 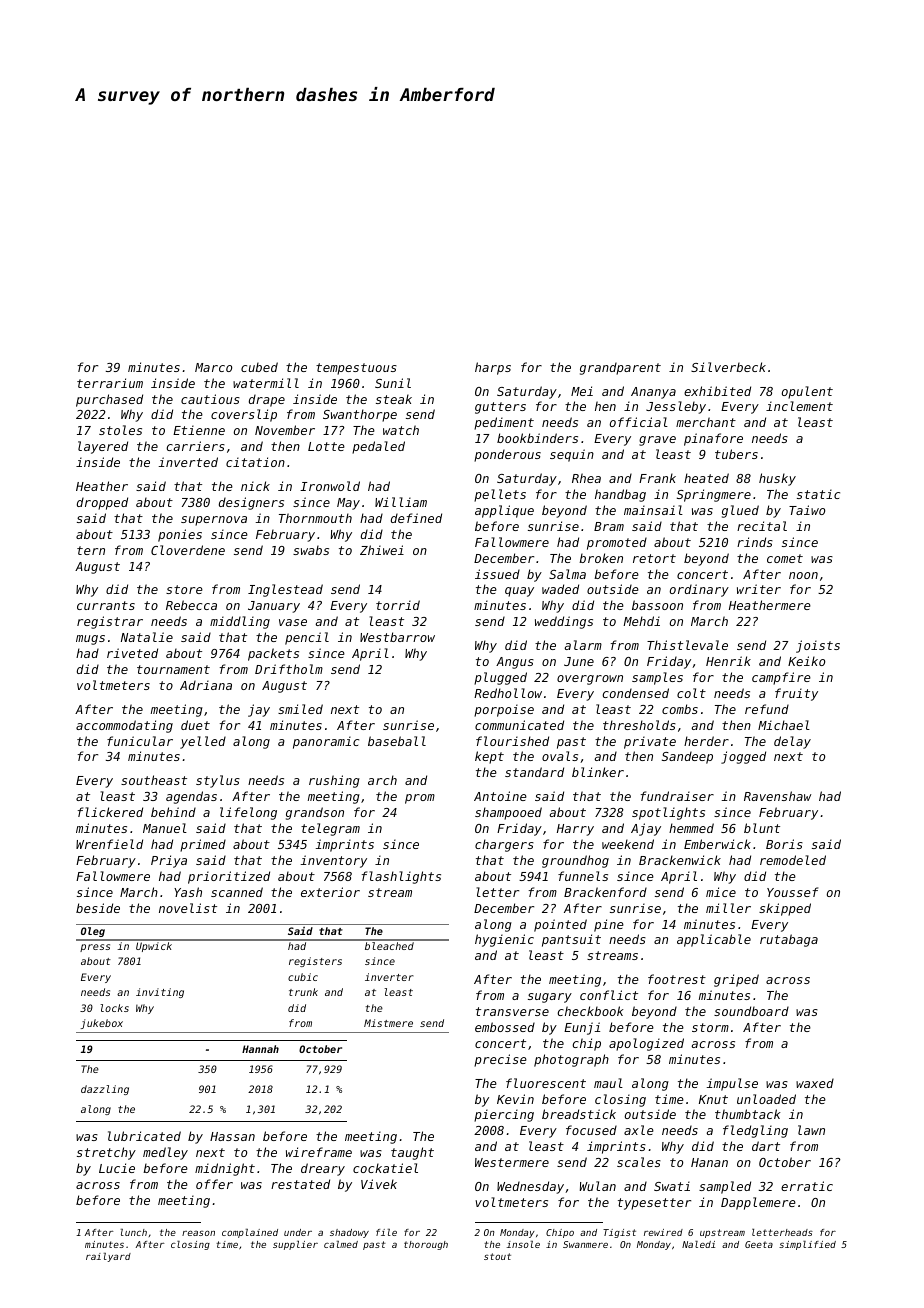 What do you see at coordinates (295, 1245) in the document?
I see `supplier` at bounding box center [295, 1245].
